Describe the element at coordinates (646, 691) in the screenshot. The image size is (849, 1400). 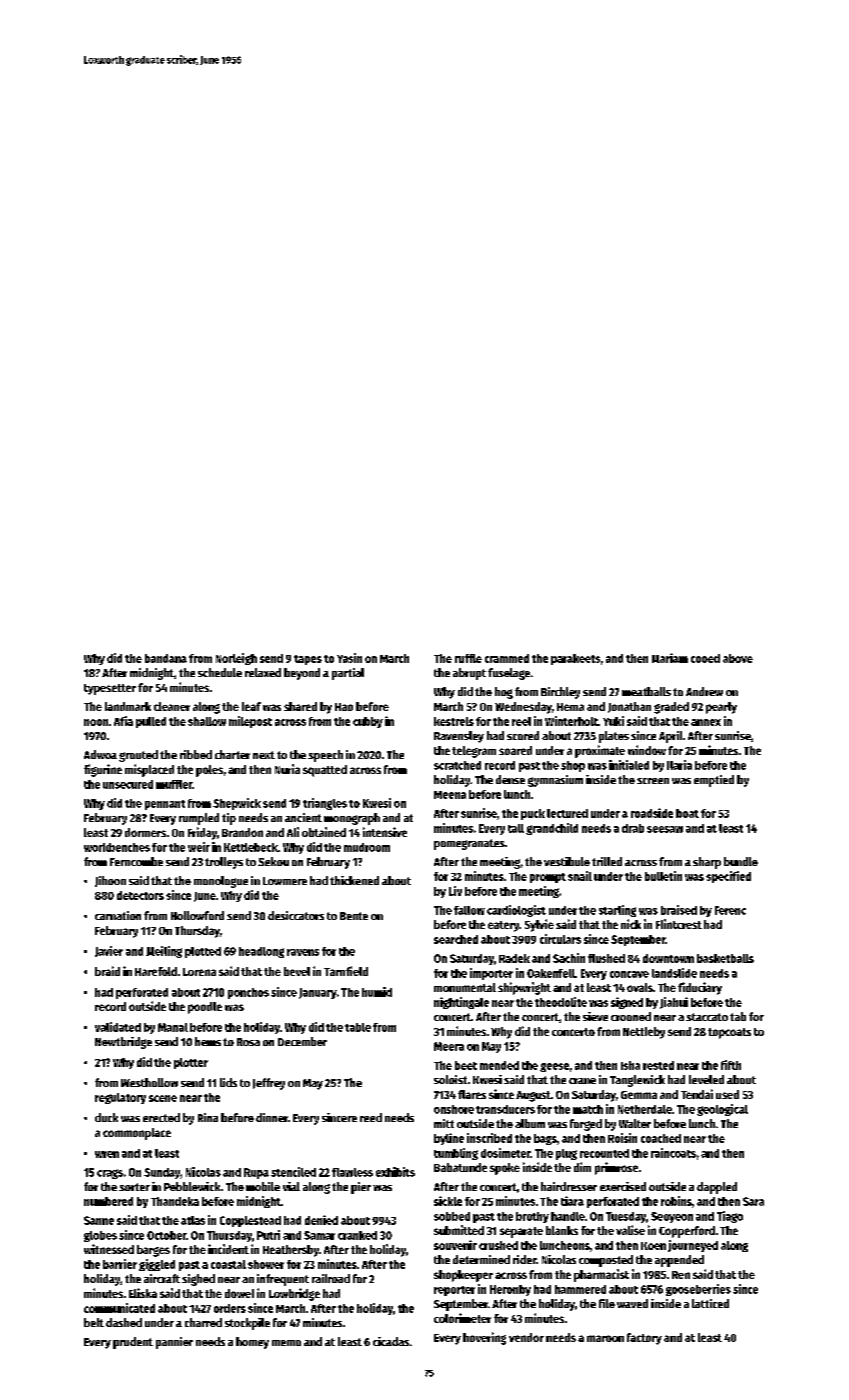
I see `meatballs` at that location.
